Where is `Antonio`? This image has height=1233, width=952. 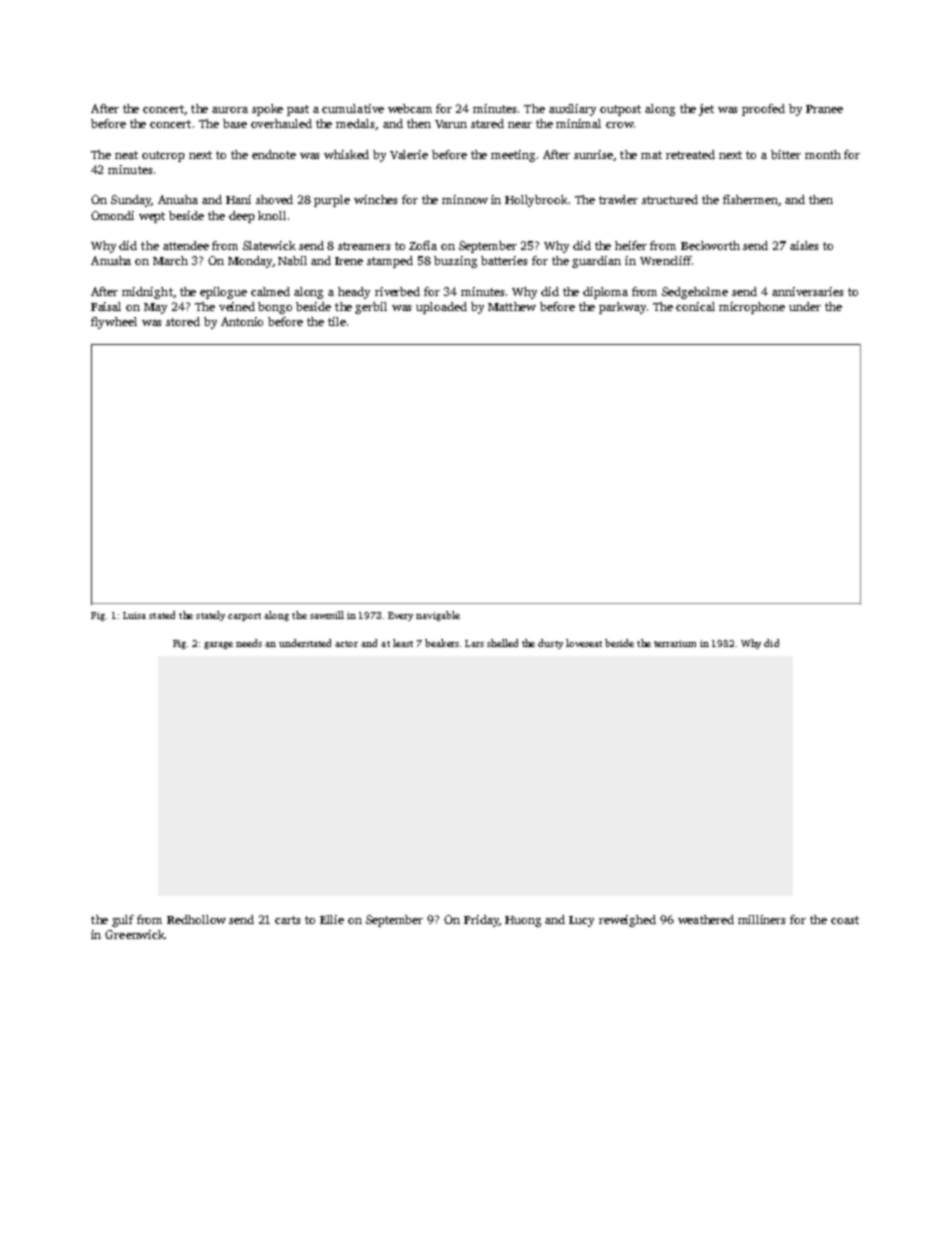 Antonio is located at coordinates (242, 321).
